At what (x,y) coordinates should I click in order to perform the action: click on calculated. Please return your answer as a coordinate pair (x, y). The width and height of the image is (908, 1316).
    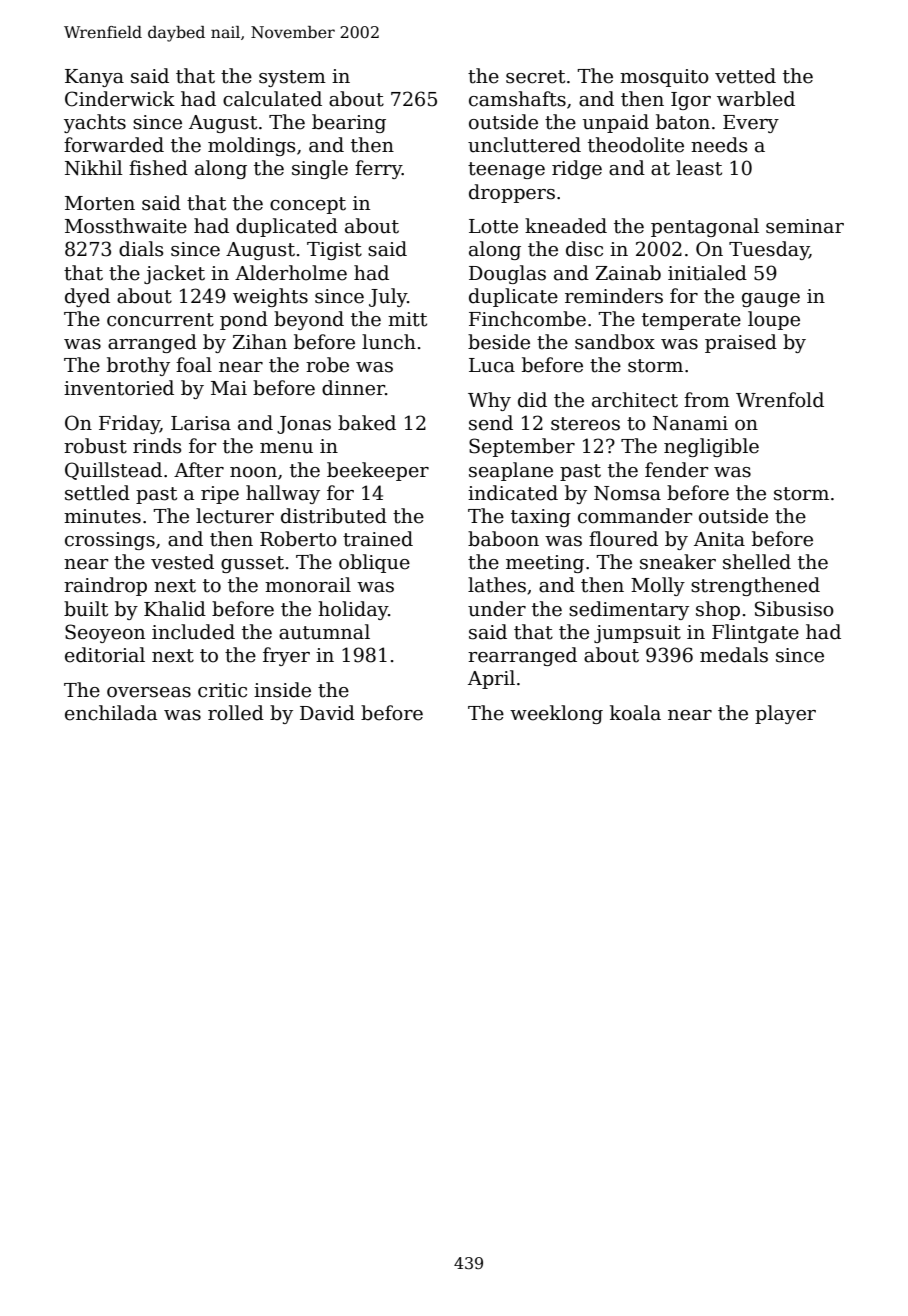
    Looking at the image, I should click on (272, 99).
